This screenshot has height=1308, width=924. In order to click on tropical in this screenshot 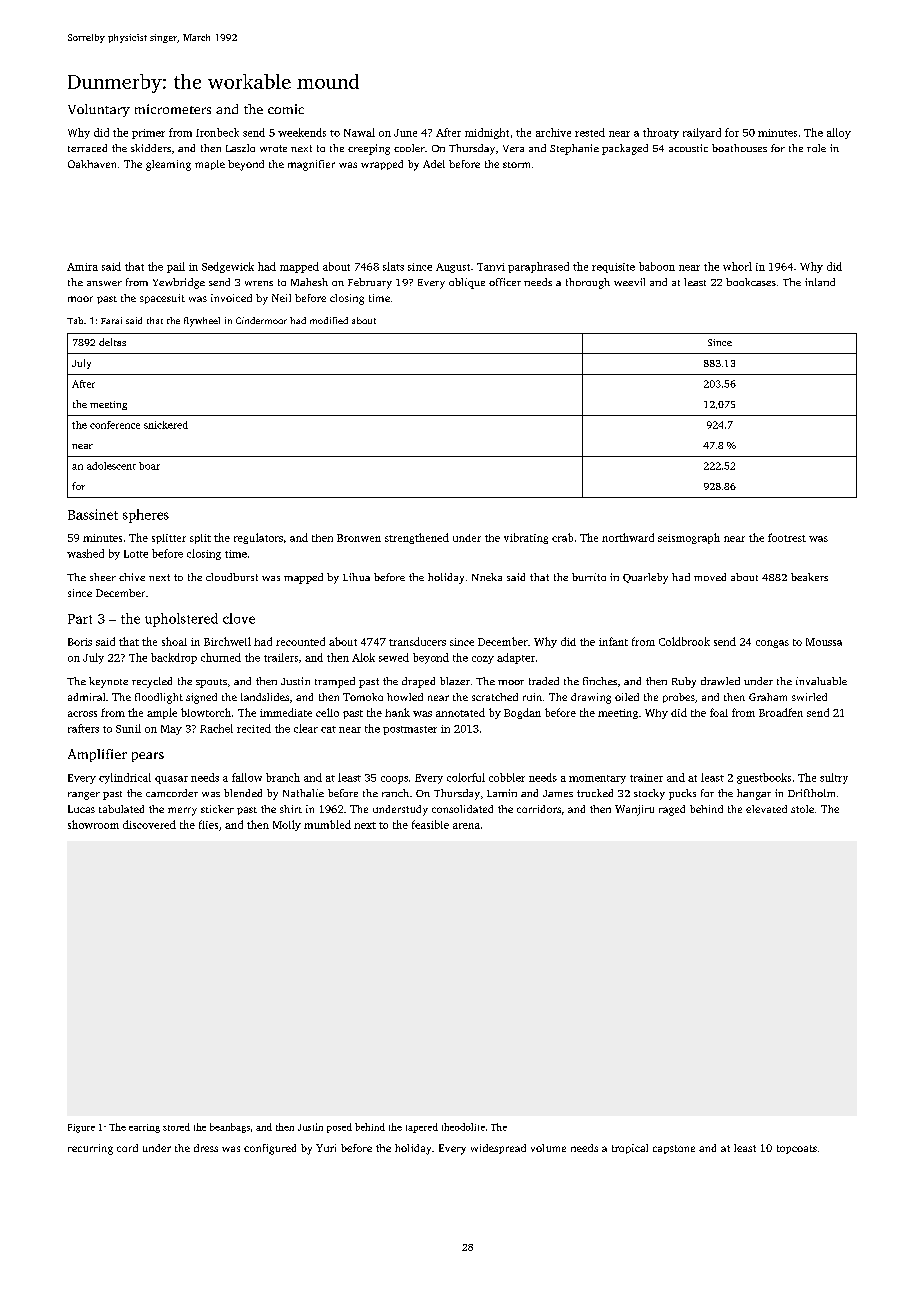, I will do `click(630, 1149)`.
